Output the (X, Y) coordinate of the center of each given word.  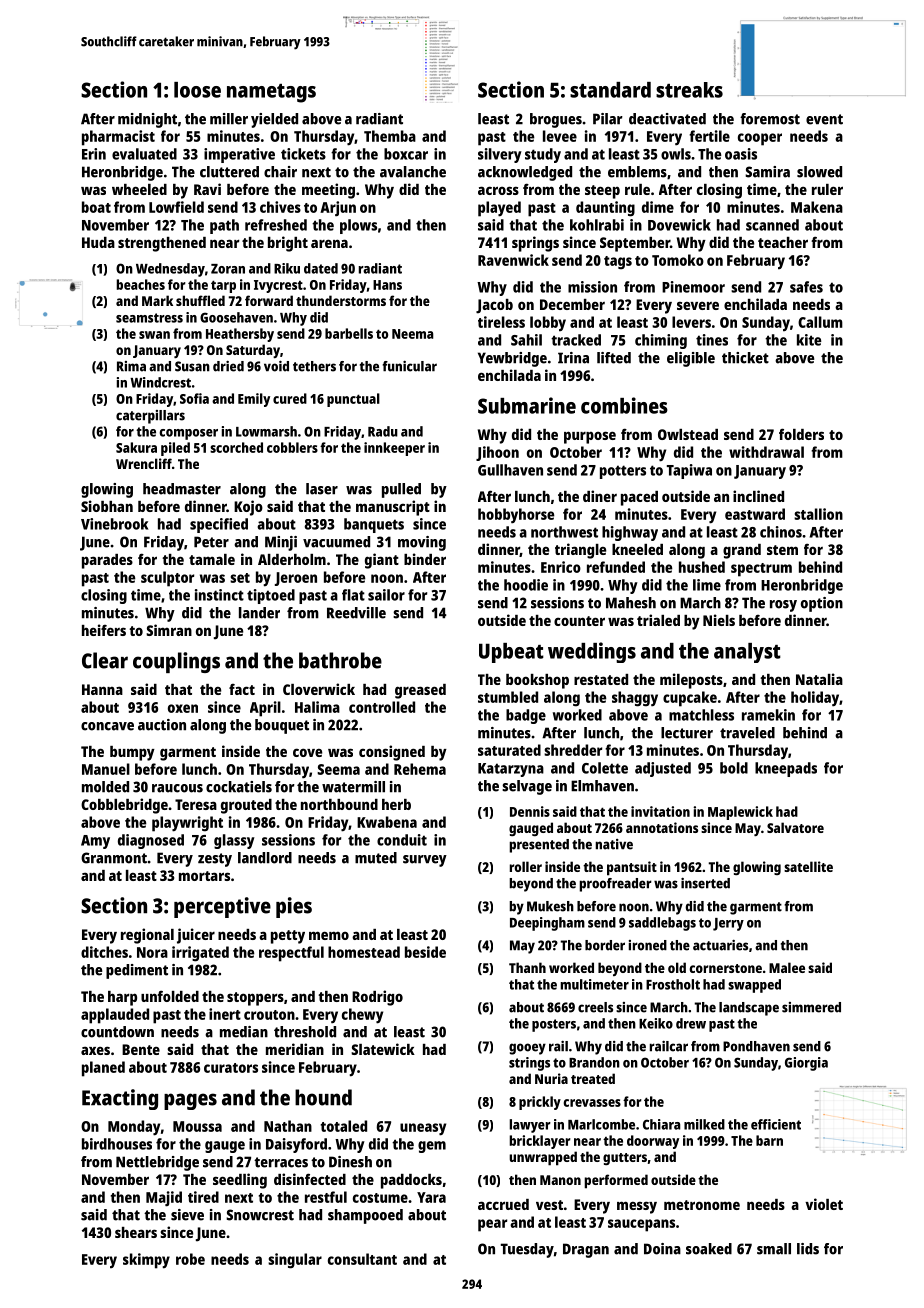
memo (329, 935)
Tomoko (678, 260)
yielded (274, 120)
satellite (808, 866)
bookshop (537, 681)
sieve (187, 1215)
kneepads (786, 769)
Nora (152, 952)
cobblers (292, 447)
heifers (104, 630)
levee (560, 136)
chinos (781, 532)
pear (492, 1225)
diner (600, 496)
